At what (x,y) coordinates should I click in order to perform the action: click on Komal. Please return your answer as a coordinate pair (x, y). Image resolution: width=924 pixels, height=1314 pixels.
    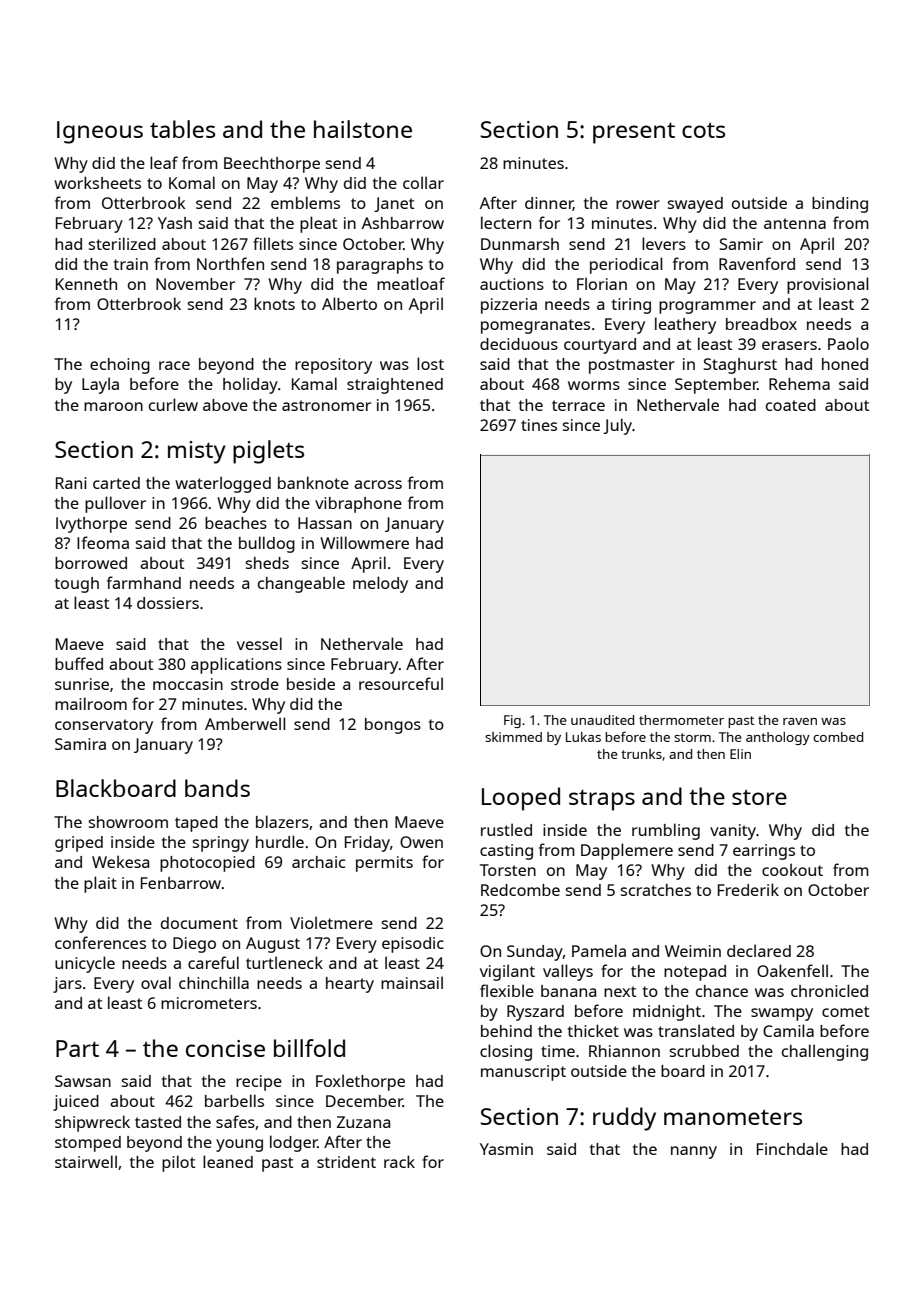
    Looking at the image, I should click on (192, 182).
